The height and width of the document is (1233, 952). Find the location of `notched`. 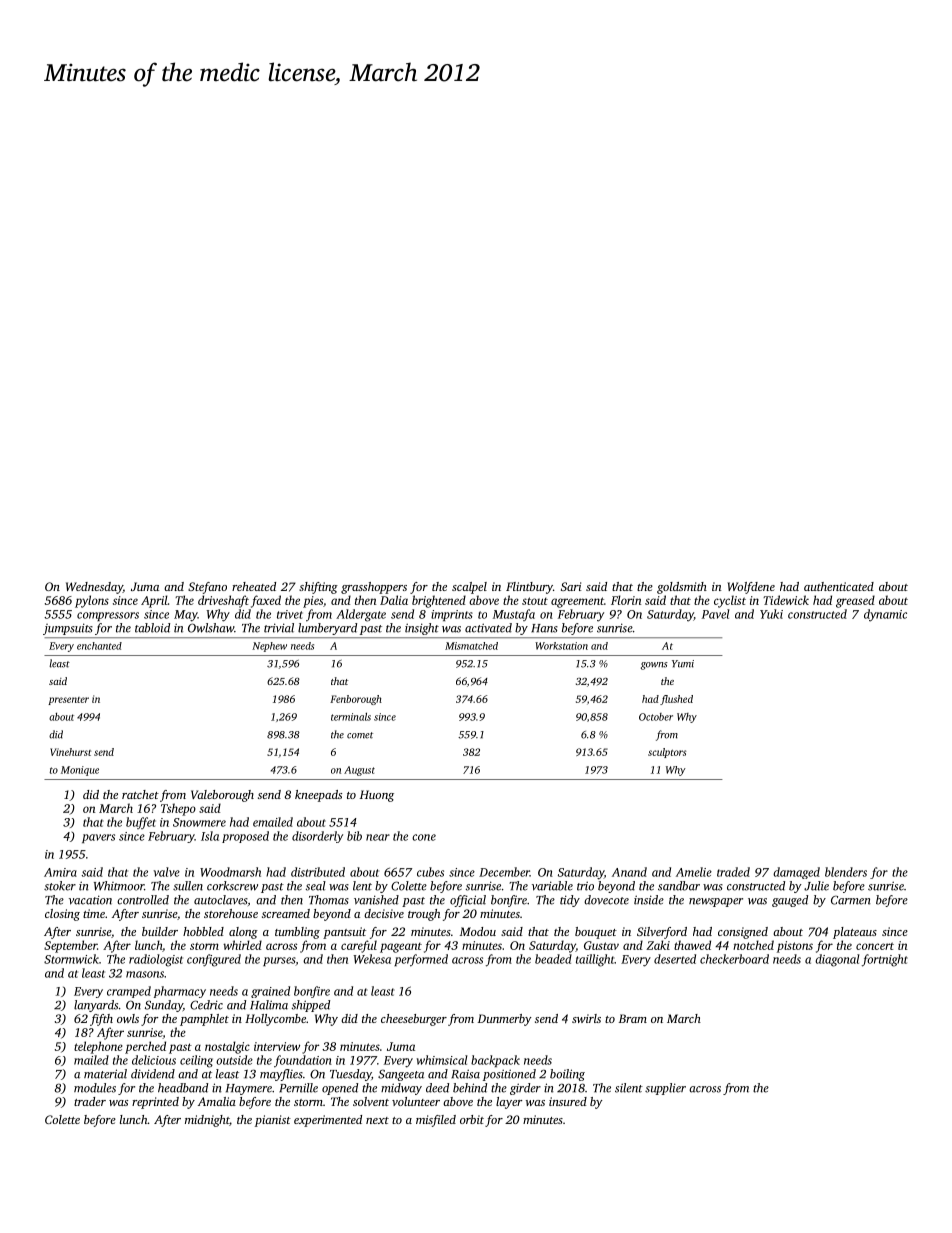

notched is located at coordinates (753, 945).
